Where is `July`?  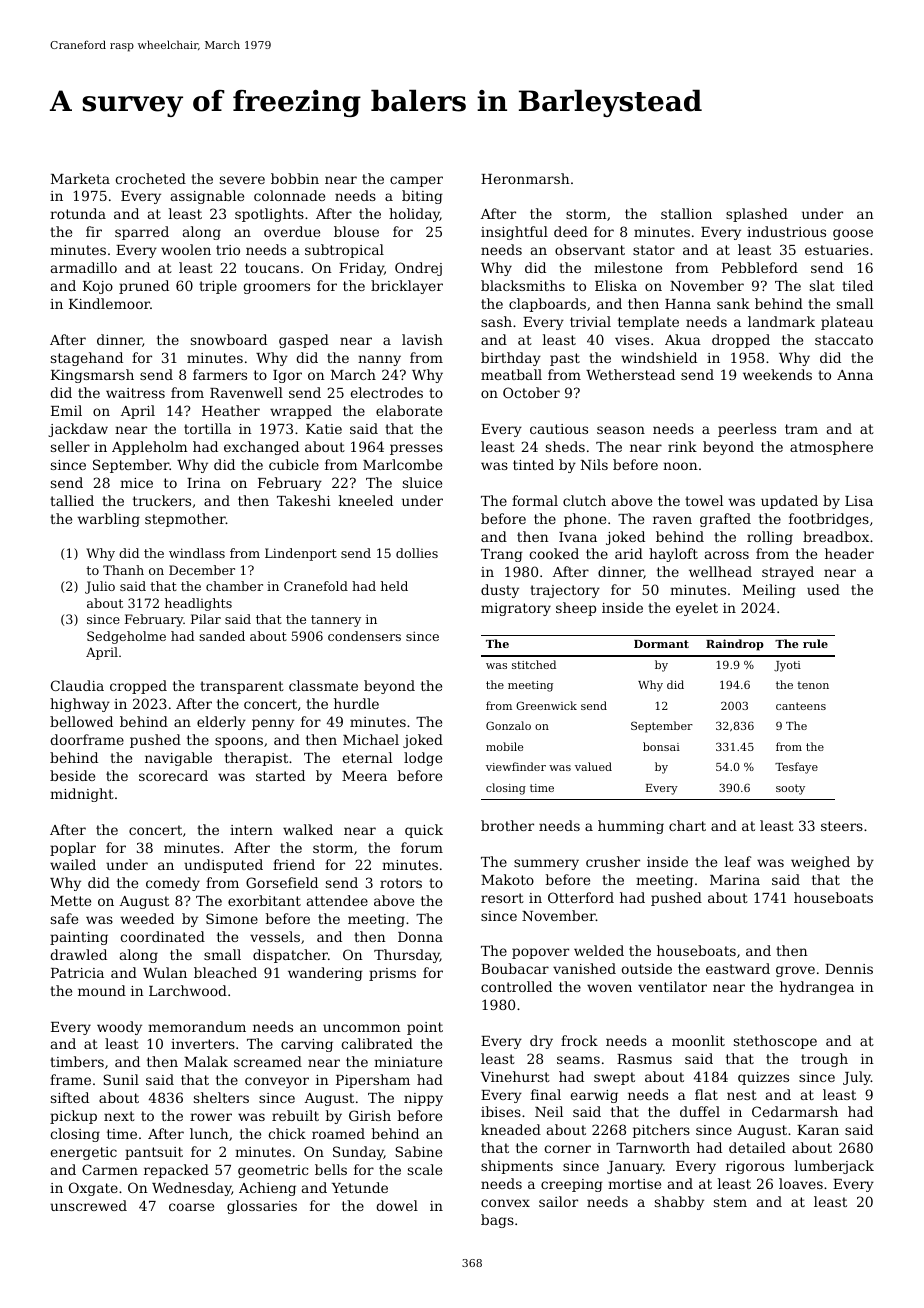
July is located at coordinates (857, 1078).
